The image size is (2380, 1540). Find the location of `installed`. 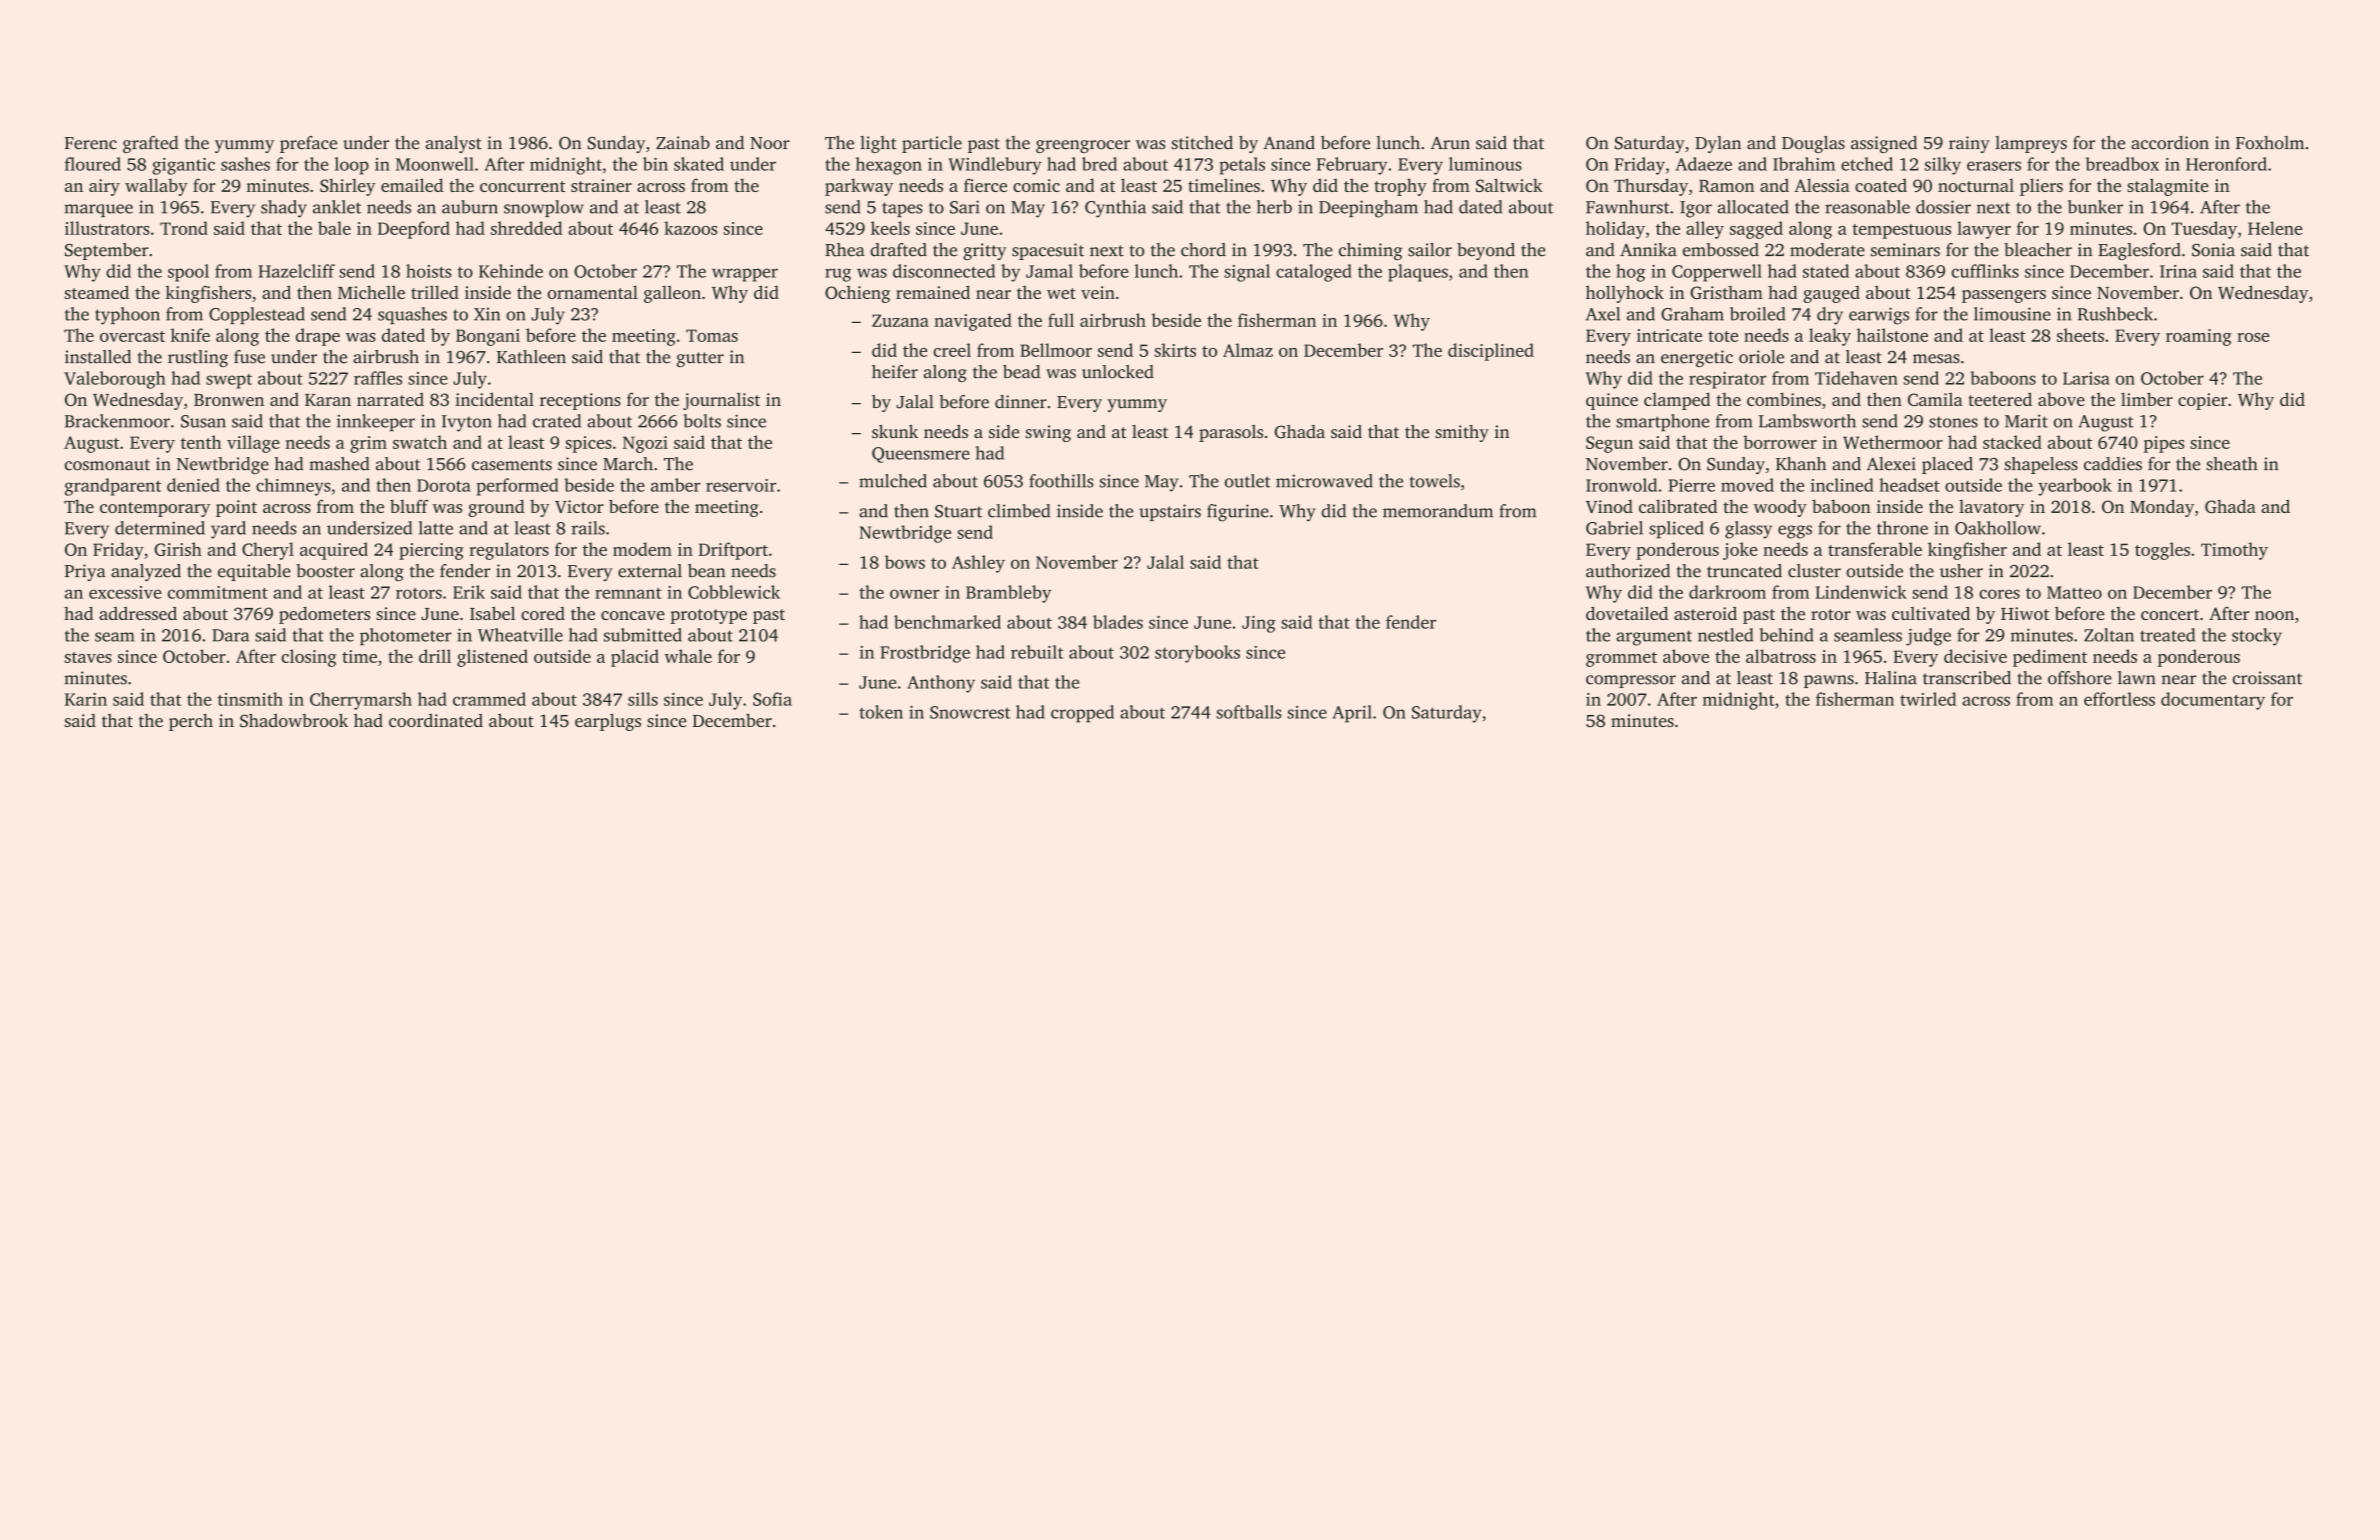

installed is located at coordinates (98, 357).
